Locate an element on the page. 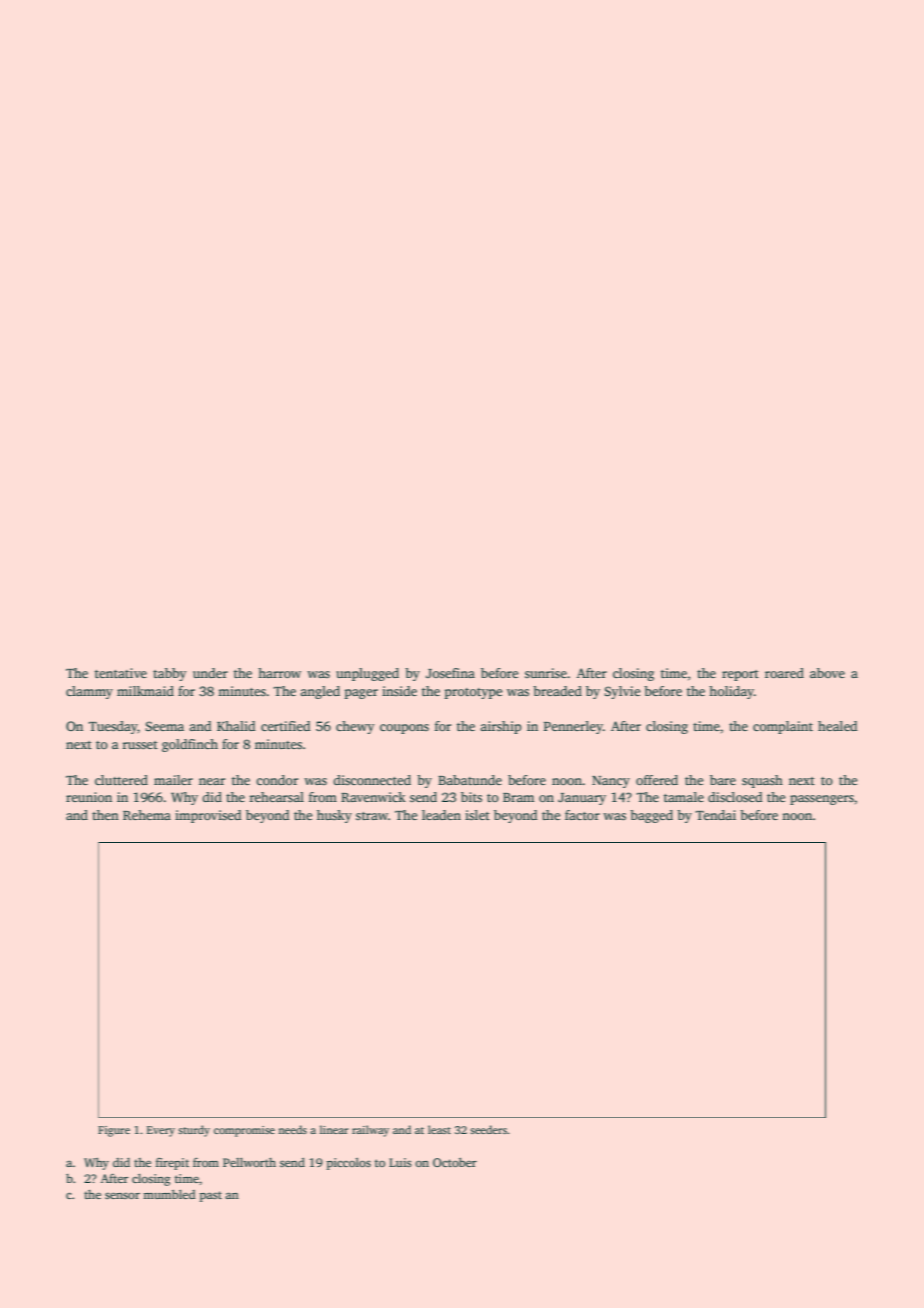  straw is located at coordinates (372, 816).
